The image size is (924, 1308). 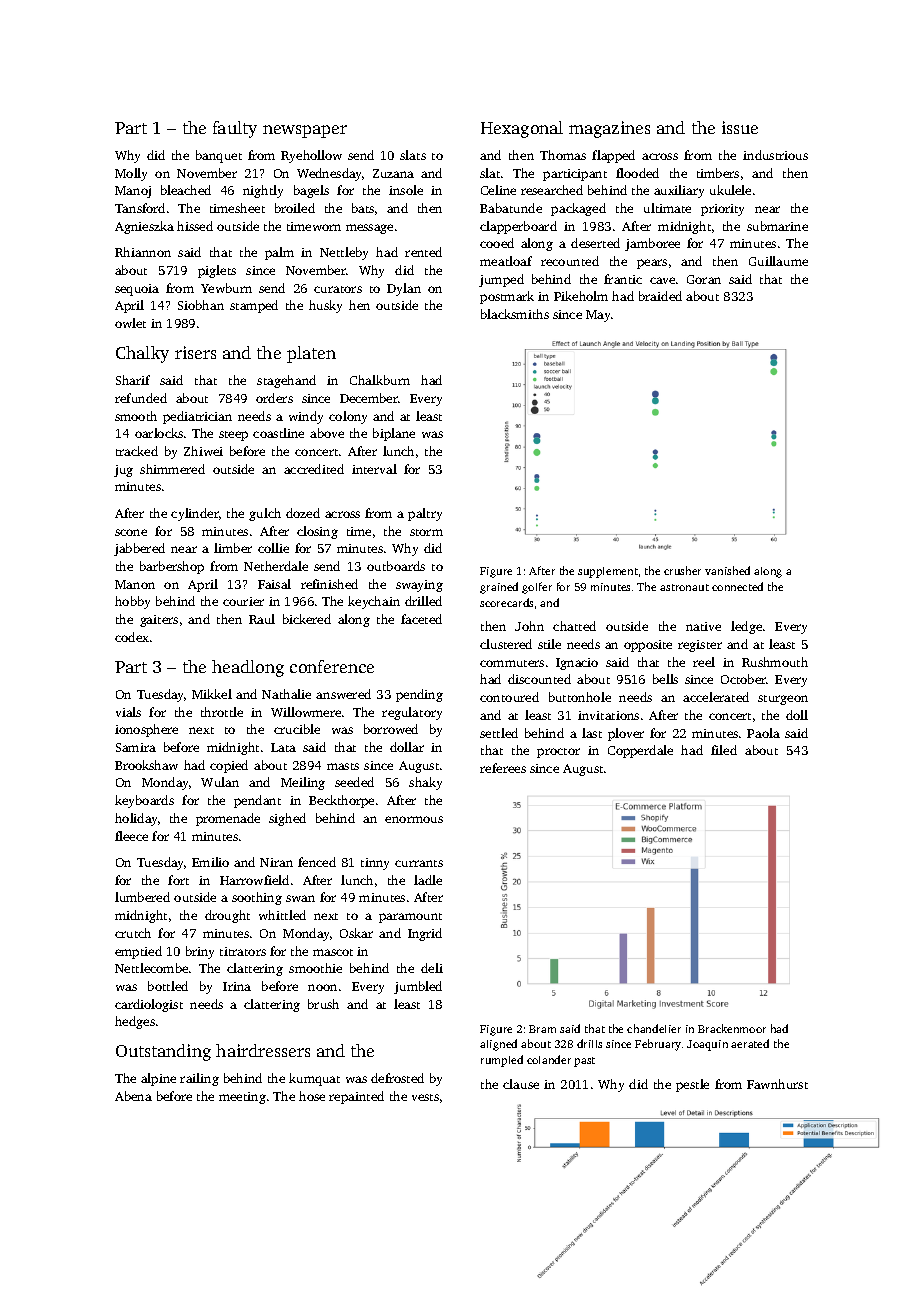 I want to click on magazines, so click(x=609, y=129).
